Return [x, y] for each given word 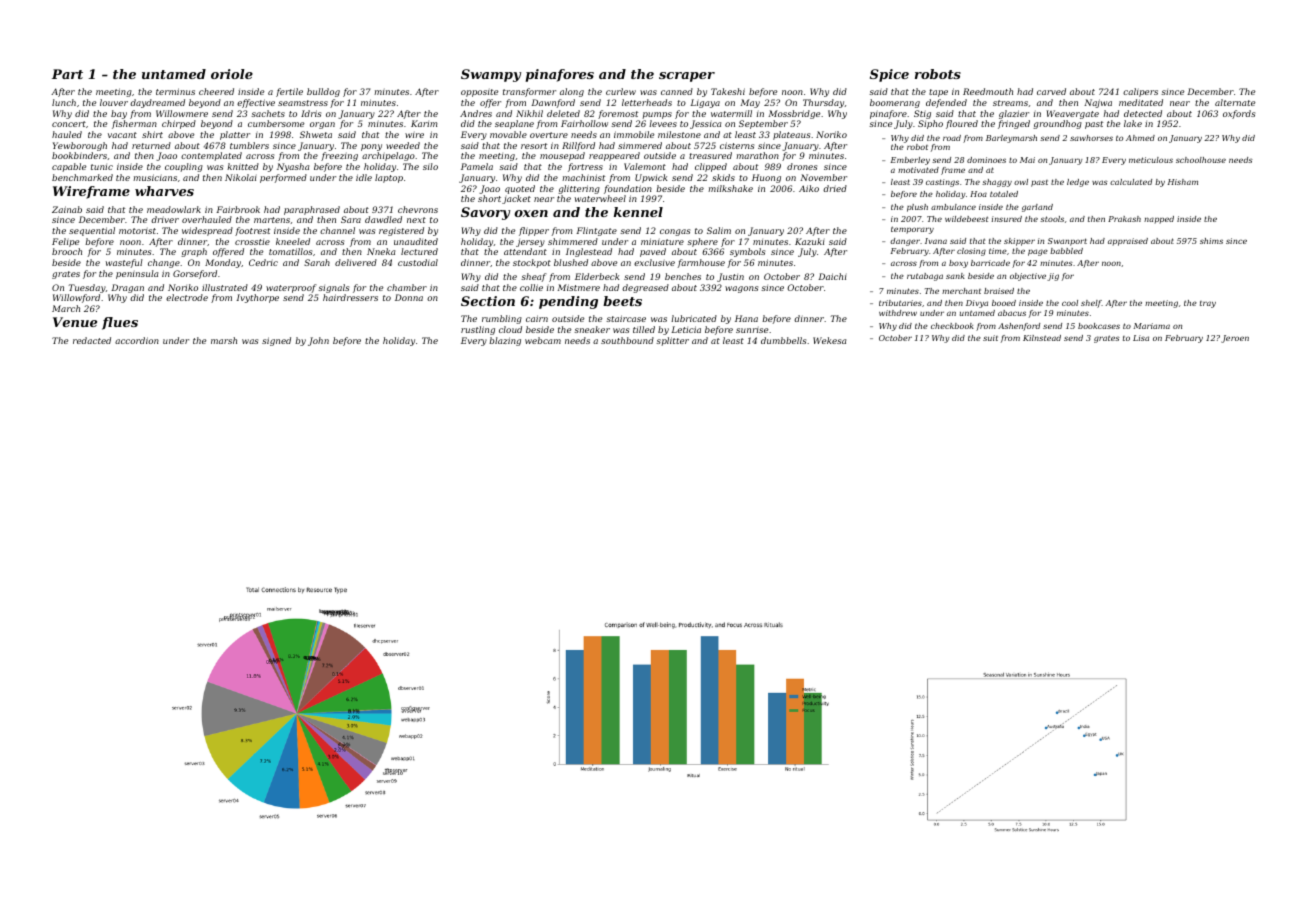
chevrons [418, 209]
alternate [1235, 102]
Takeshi [728, 91]
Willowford [76, 298]
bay [119, 114]
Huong [766, 178]
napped [1159, 220]
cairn [537, 318]
